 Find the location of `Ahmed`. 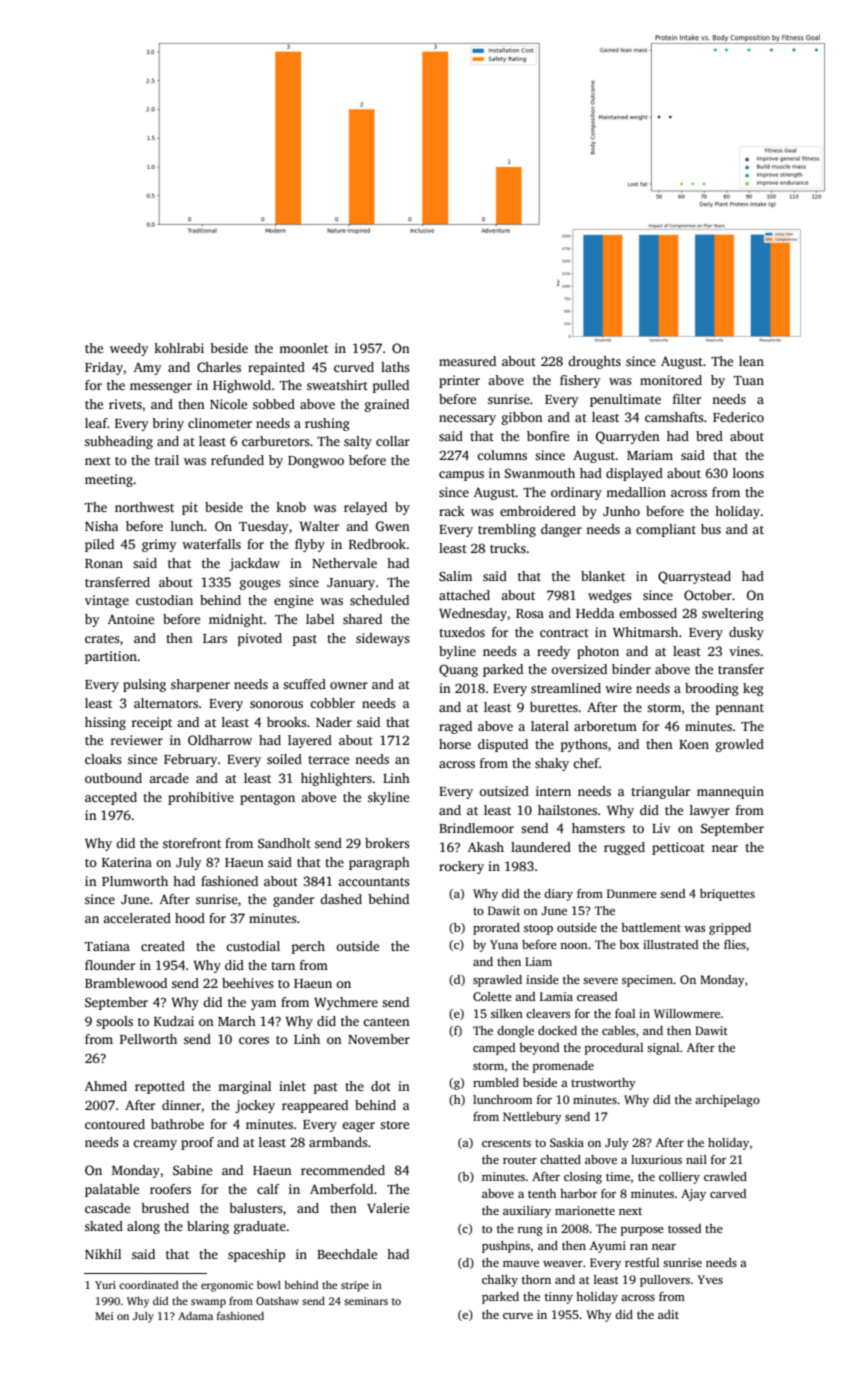

Ahmed is located at coordinates (106, 1086).
